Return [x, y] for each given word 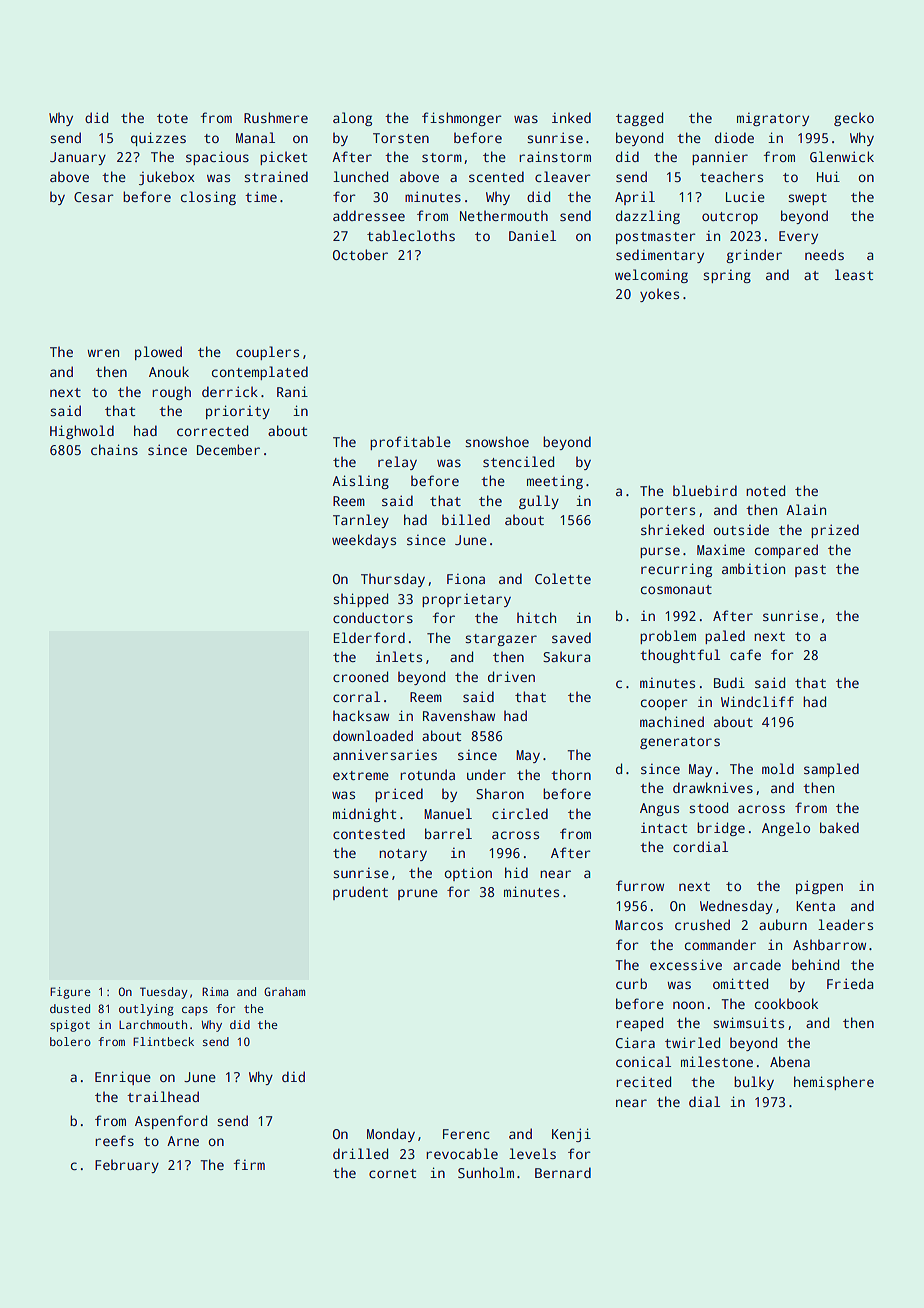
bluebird [705, 490]
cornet [392, 1173]
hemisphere [834, 1083]
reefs [114, 1140]
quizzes [158, 139]
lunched [360, 176]
